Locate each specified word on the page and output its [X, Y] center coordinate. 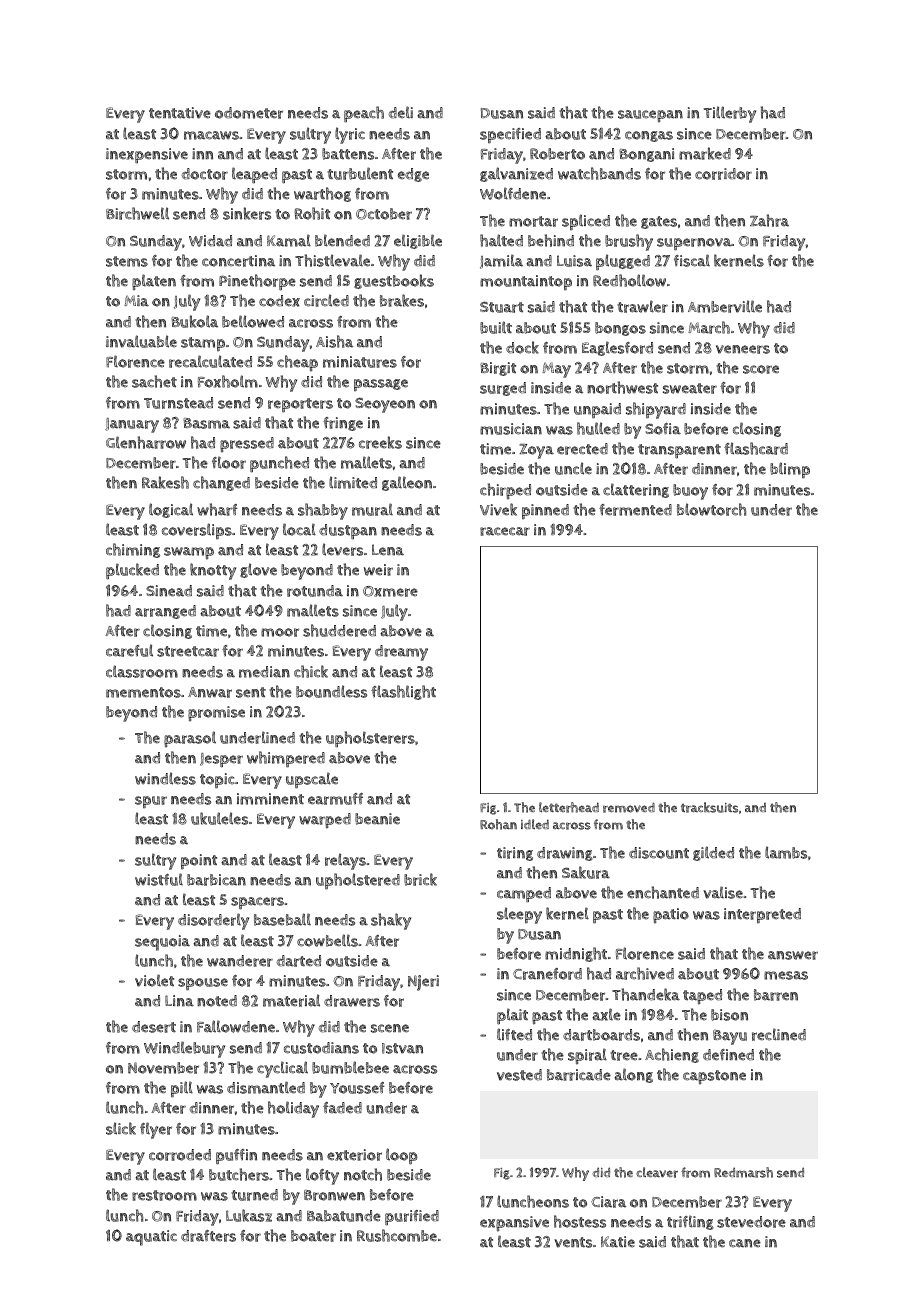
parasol [190, 739]
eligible [418, 241]
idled [535, 824]
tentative [180, 113]
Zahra [769, 220]
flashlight [403, 692]
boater [313, 1236]
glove [258, 570]
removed [629, 807]
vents [573, 1242]
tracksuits [709, 807]
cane [745, 1243]
